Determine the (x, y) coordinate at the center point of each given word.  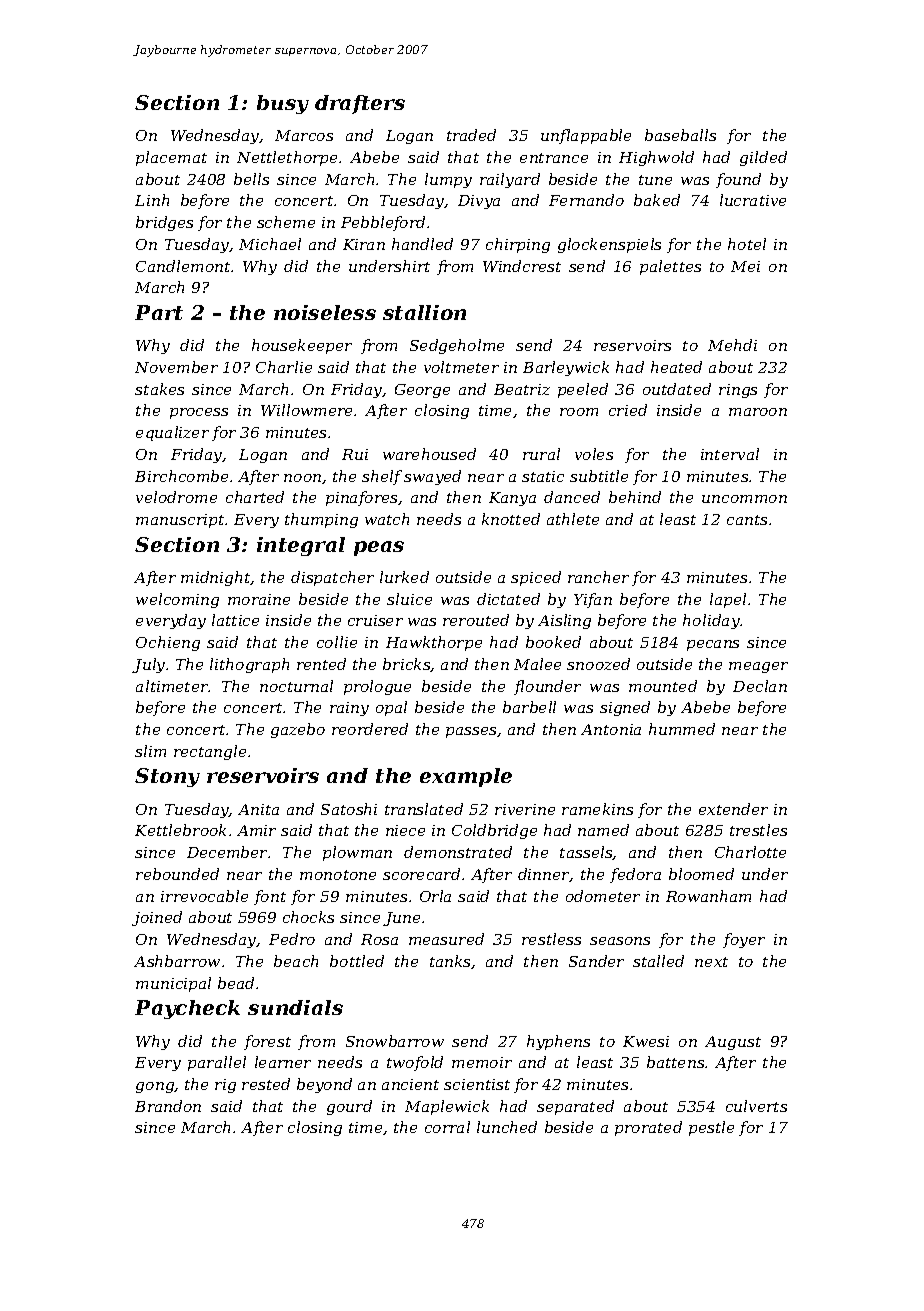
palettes (670, 267)
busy (283, 104)
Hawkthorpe (434, 643)
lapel (728, 600)
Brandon (168, 1106)
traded (471, 135)
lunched (507, 1127)
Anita (258, 809)
